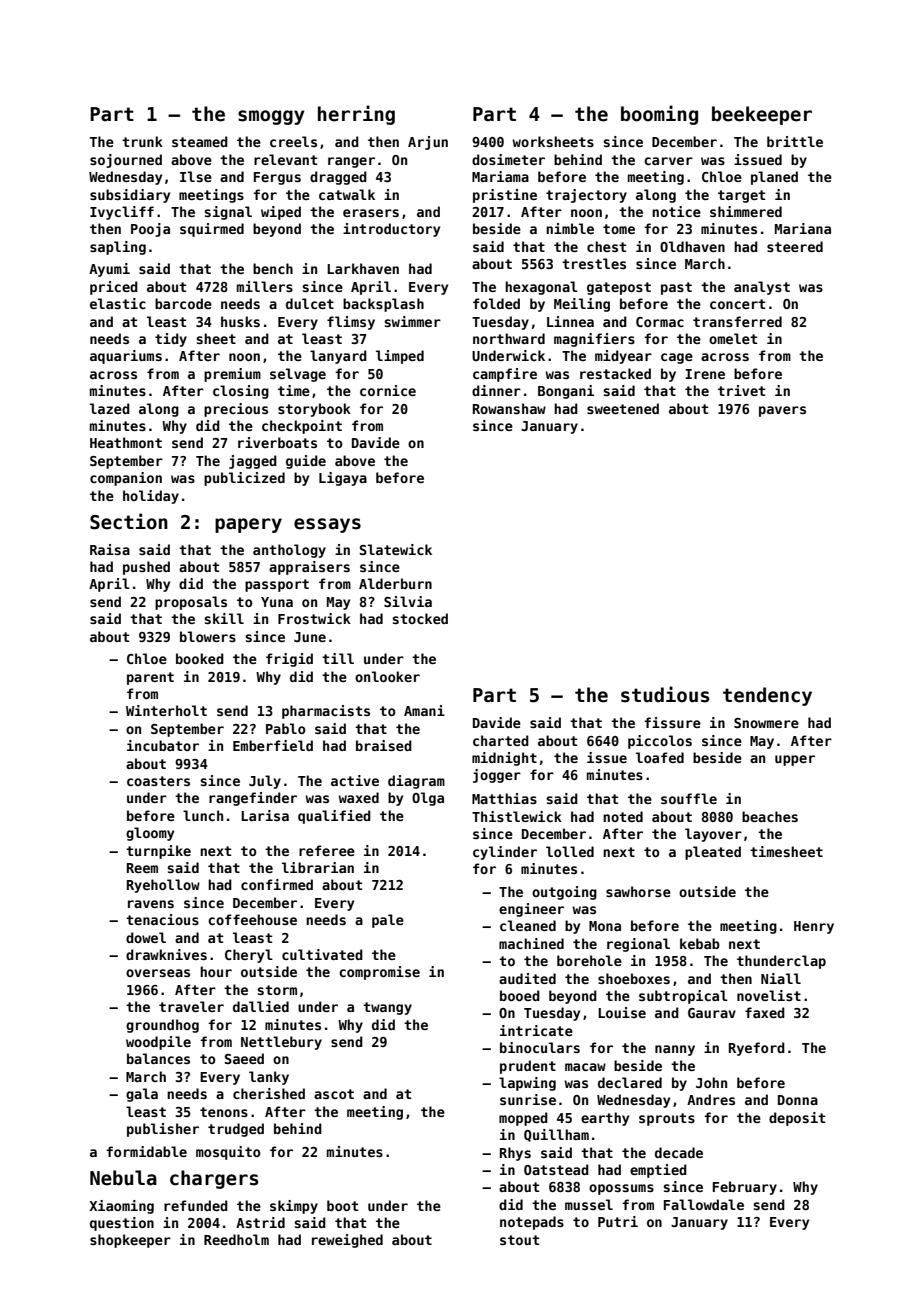 This screenshot has width=924, height=1308. What do you see at coordinates (766, 723) in the screenshot?
I see `Snowmere` at bounding box center [766, 723].
